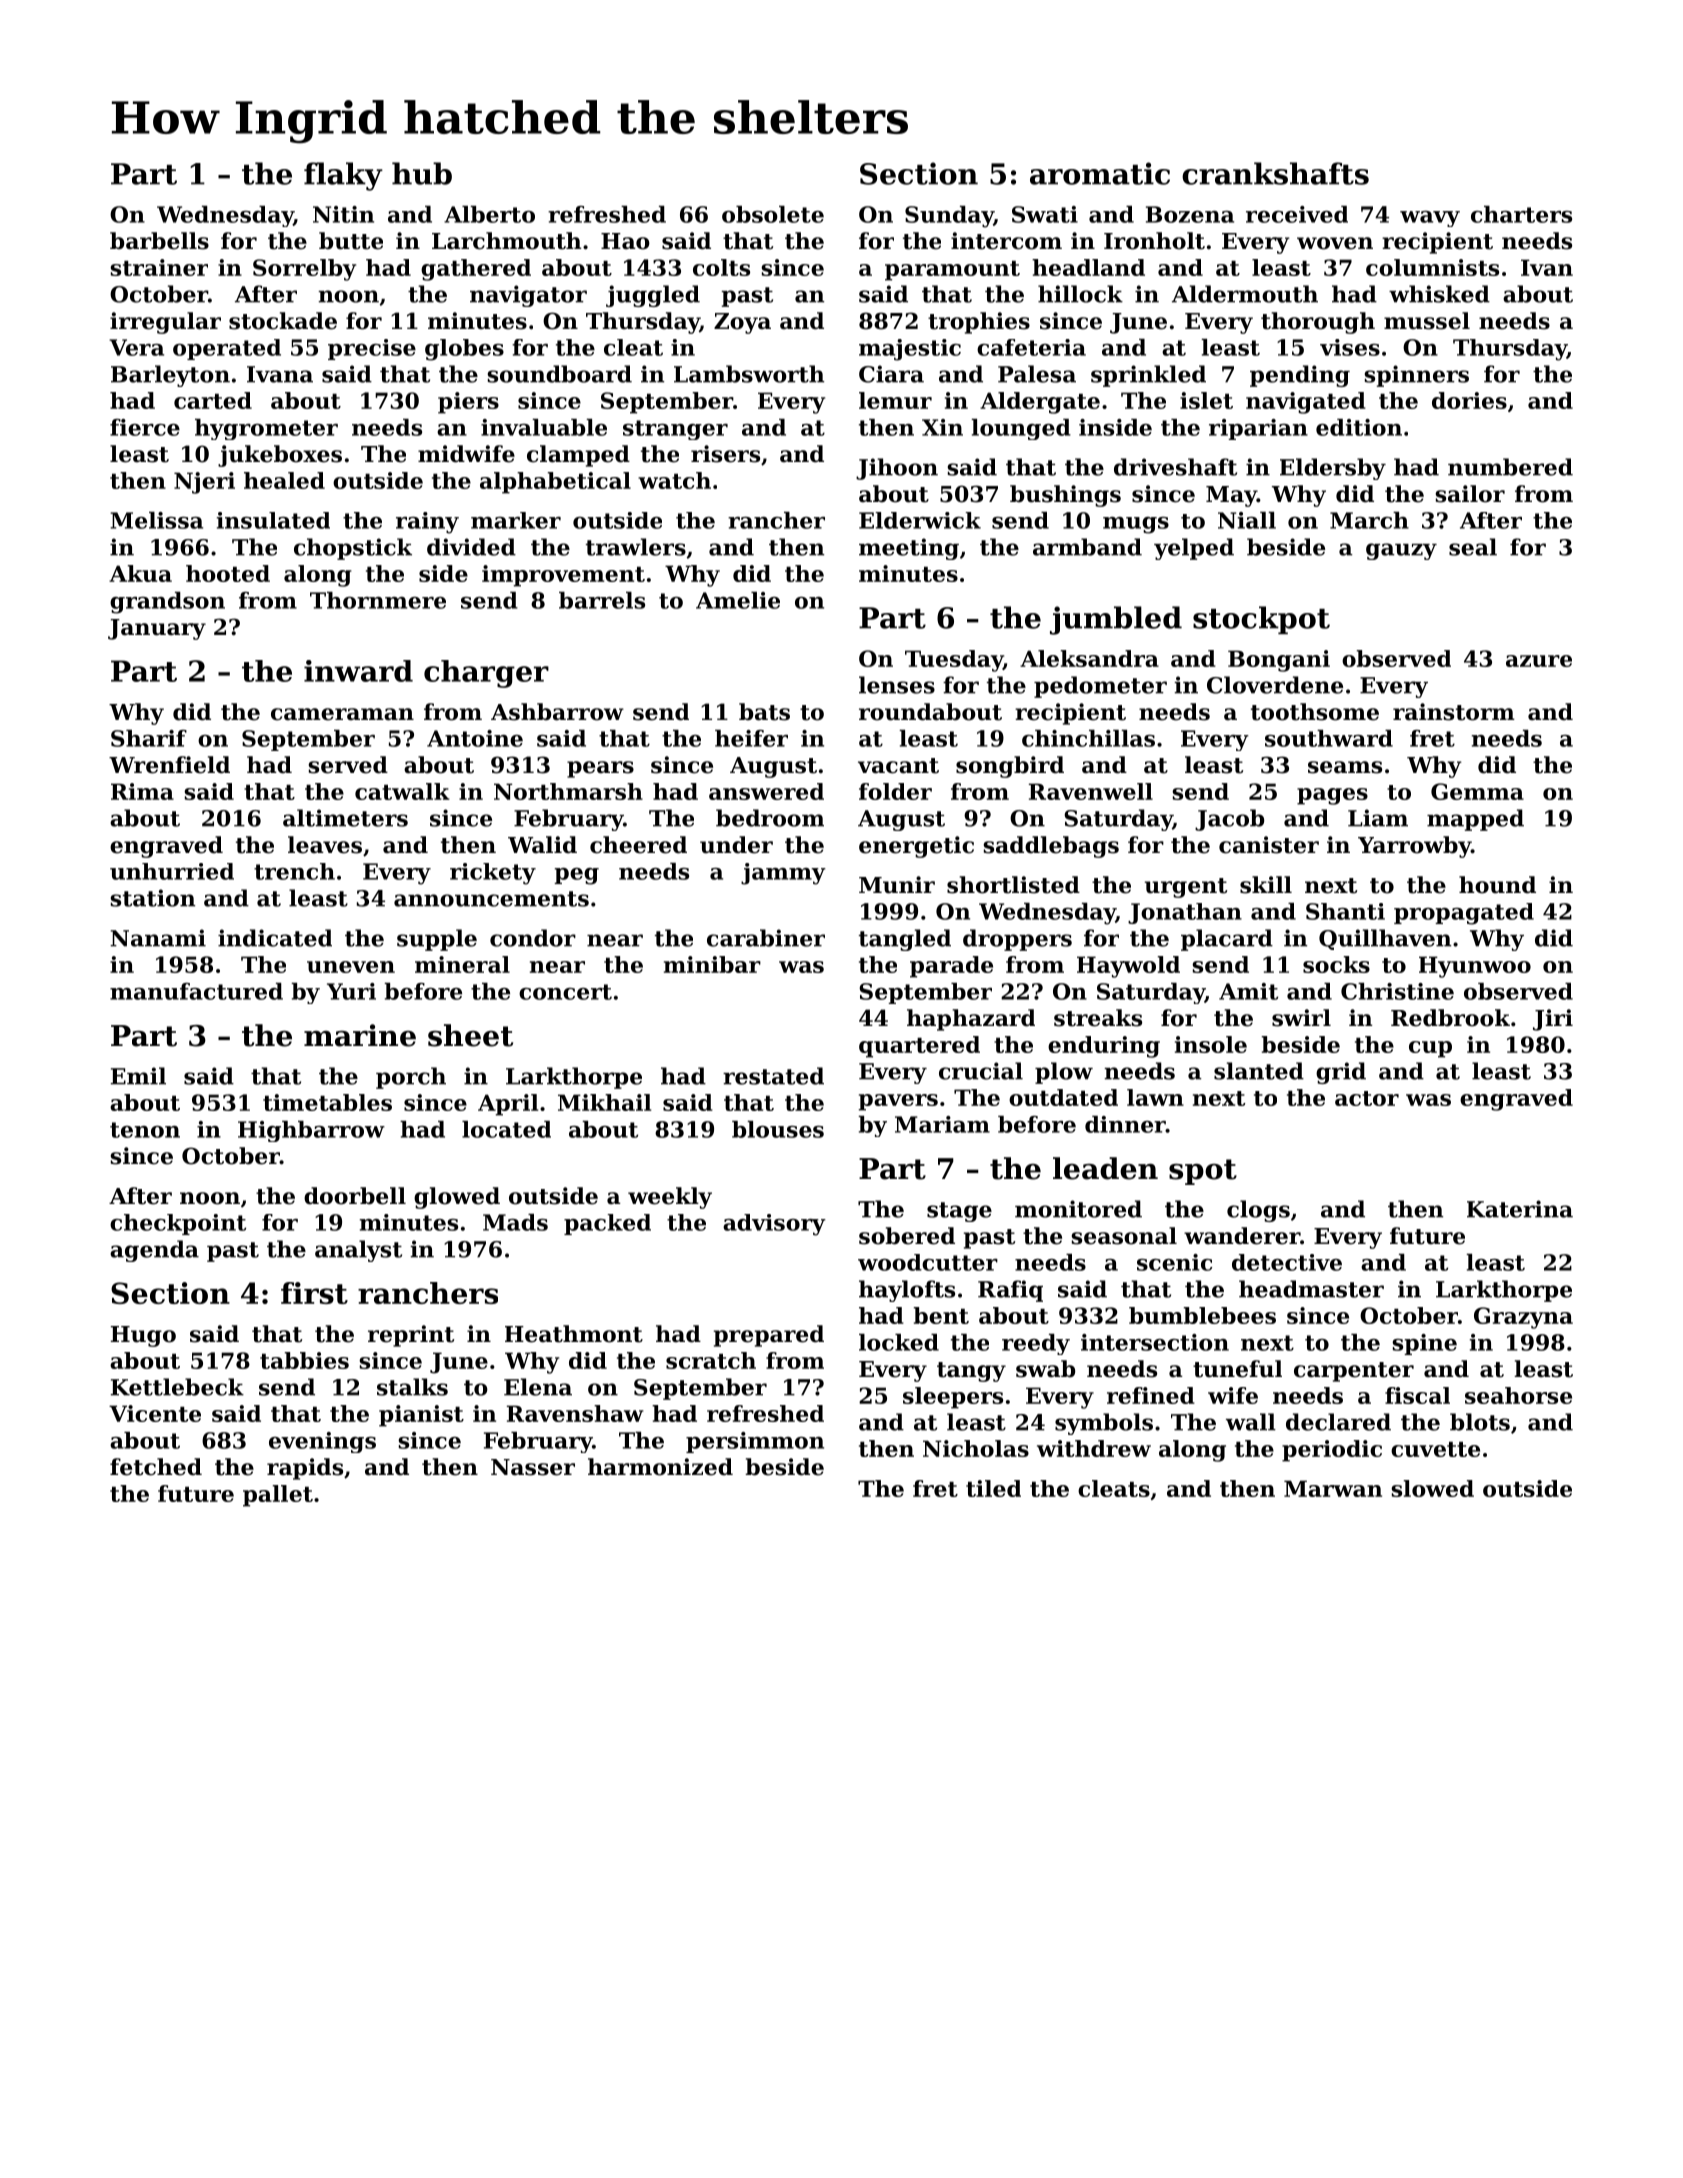 This screenshot has height=2178, width=1683. I want to click on concert, so click(565, 992).
